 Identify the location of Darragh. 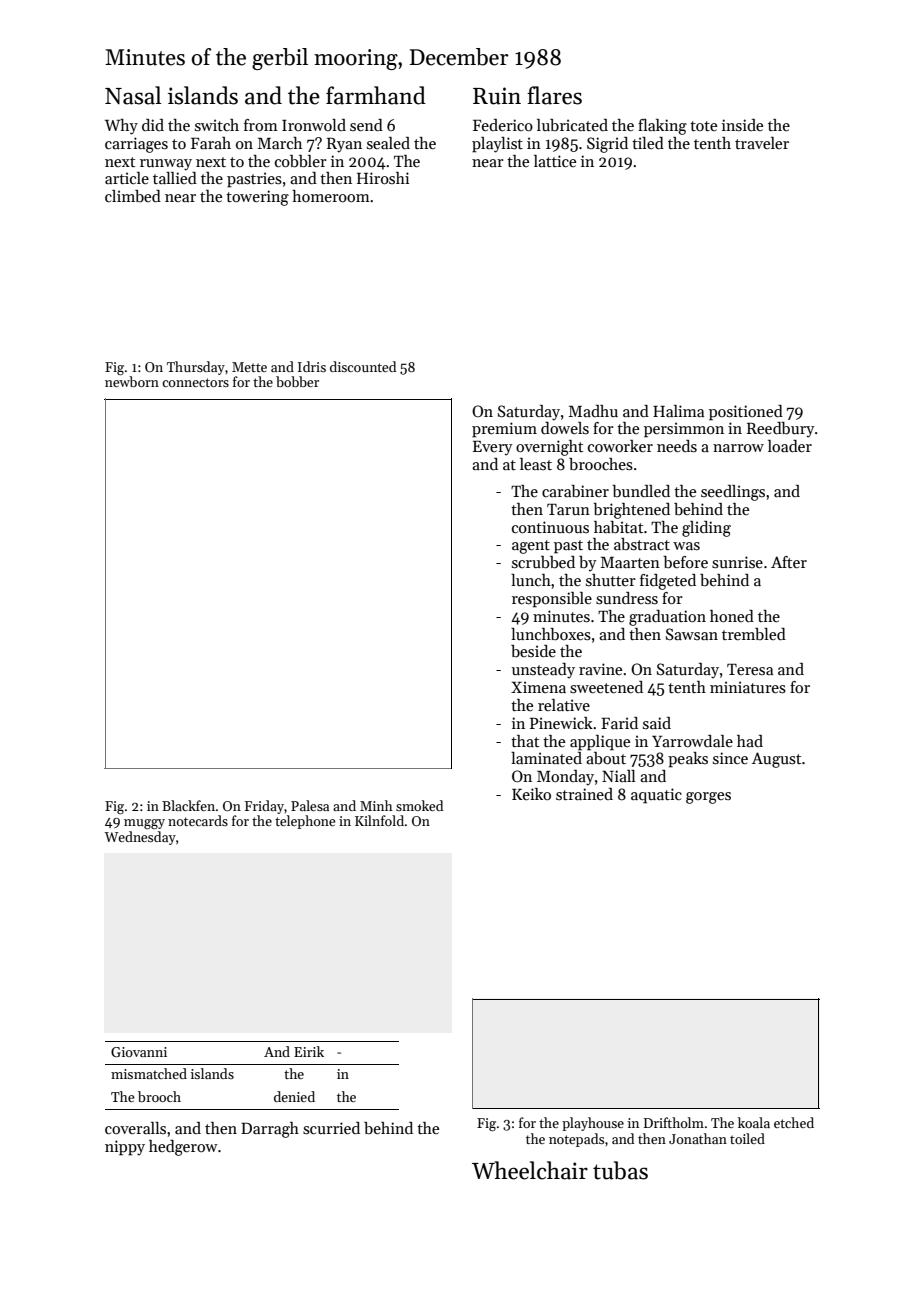
(270, 1130).
